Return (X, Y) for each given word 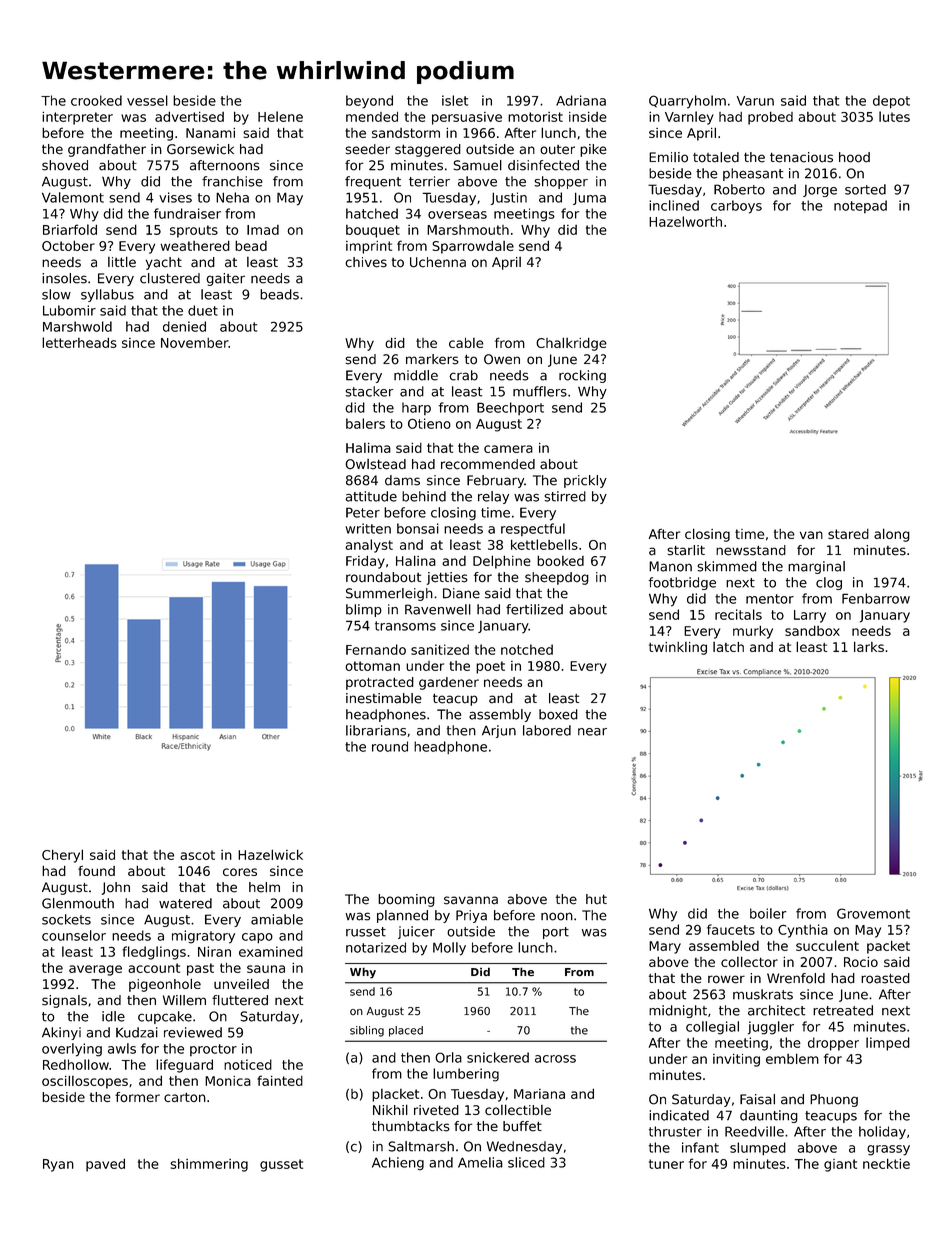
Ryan (58, 1165)
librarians (376, 730)
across (555, 1059)
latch (728, 647)
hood (854, 157)
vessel (147, 100)
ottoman (372, 666)
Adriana (581, 100)
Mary (665, 947)
